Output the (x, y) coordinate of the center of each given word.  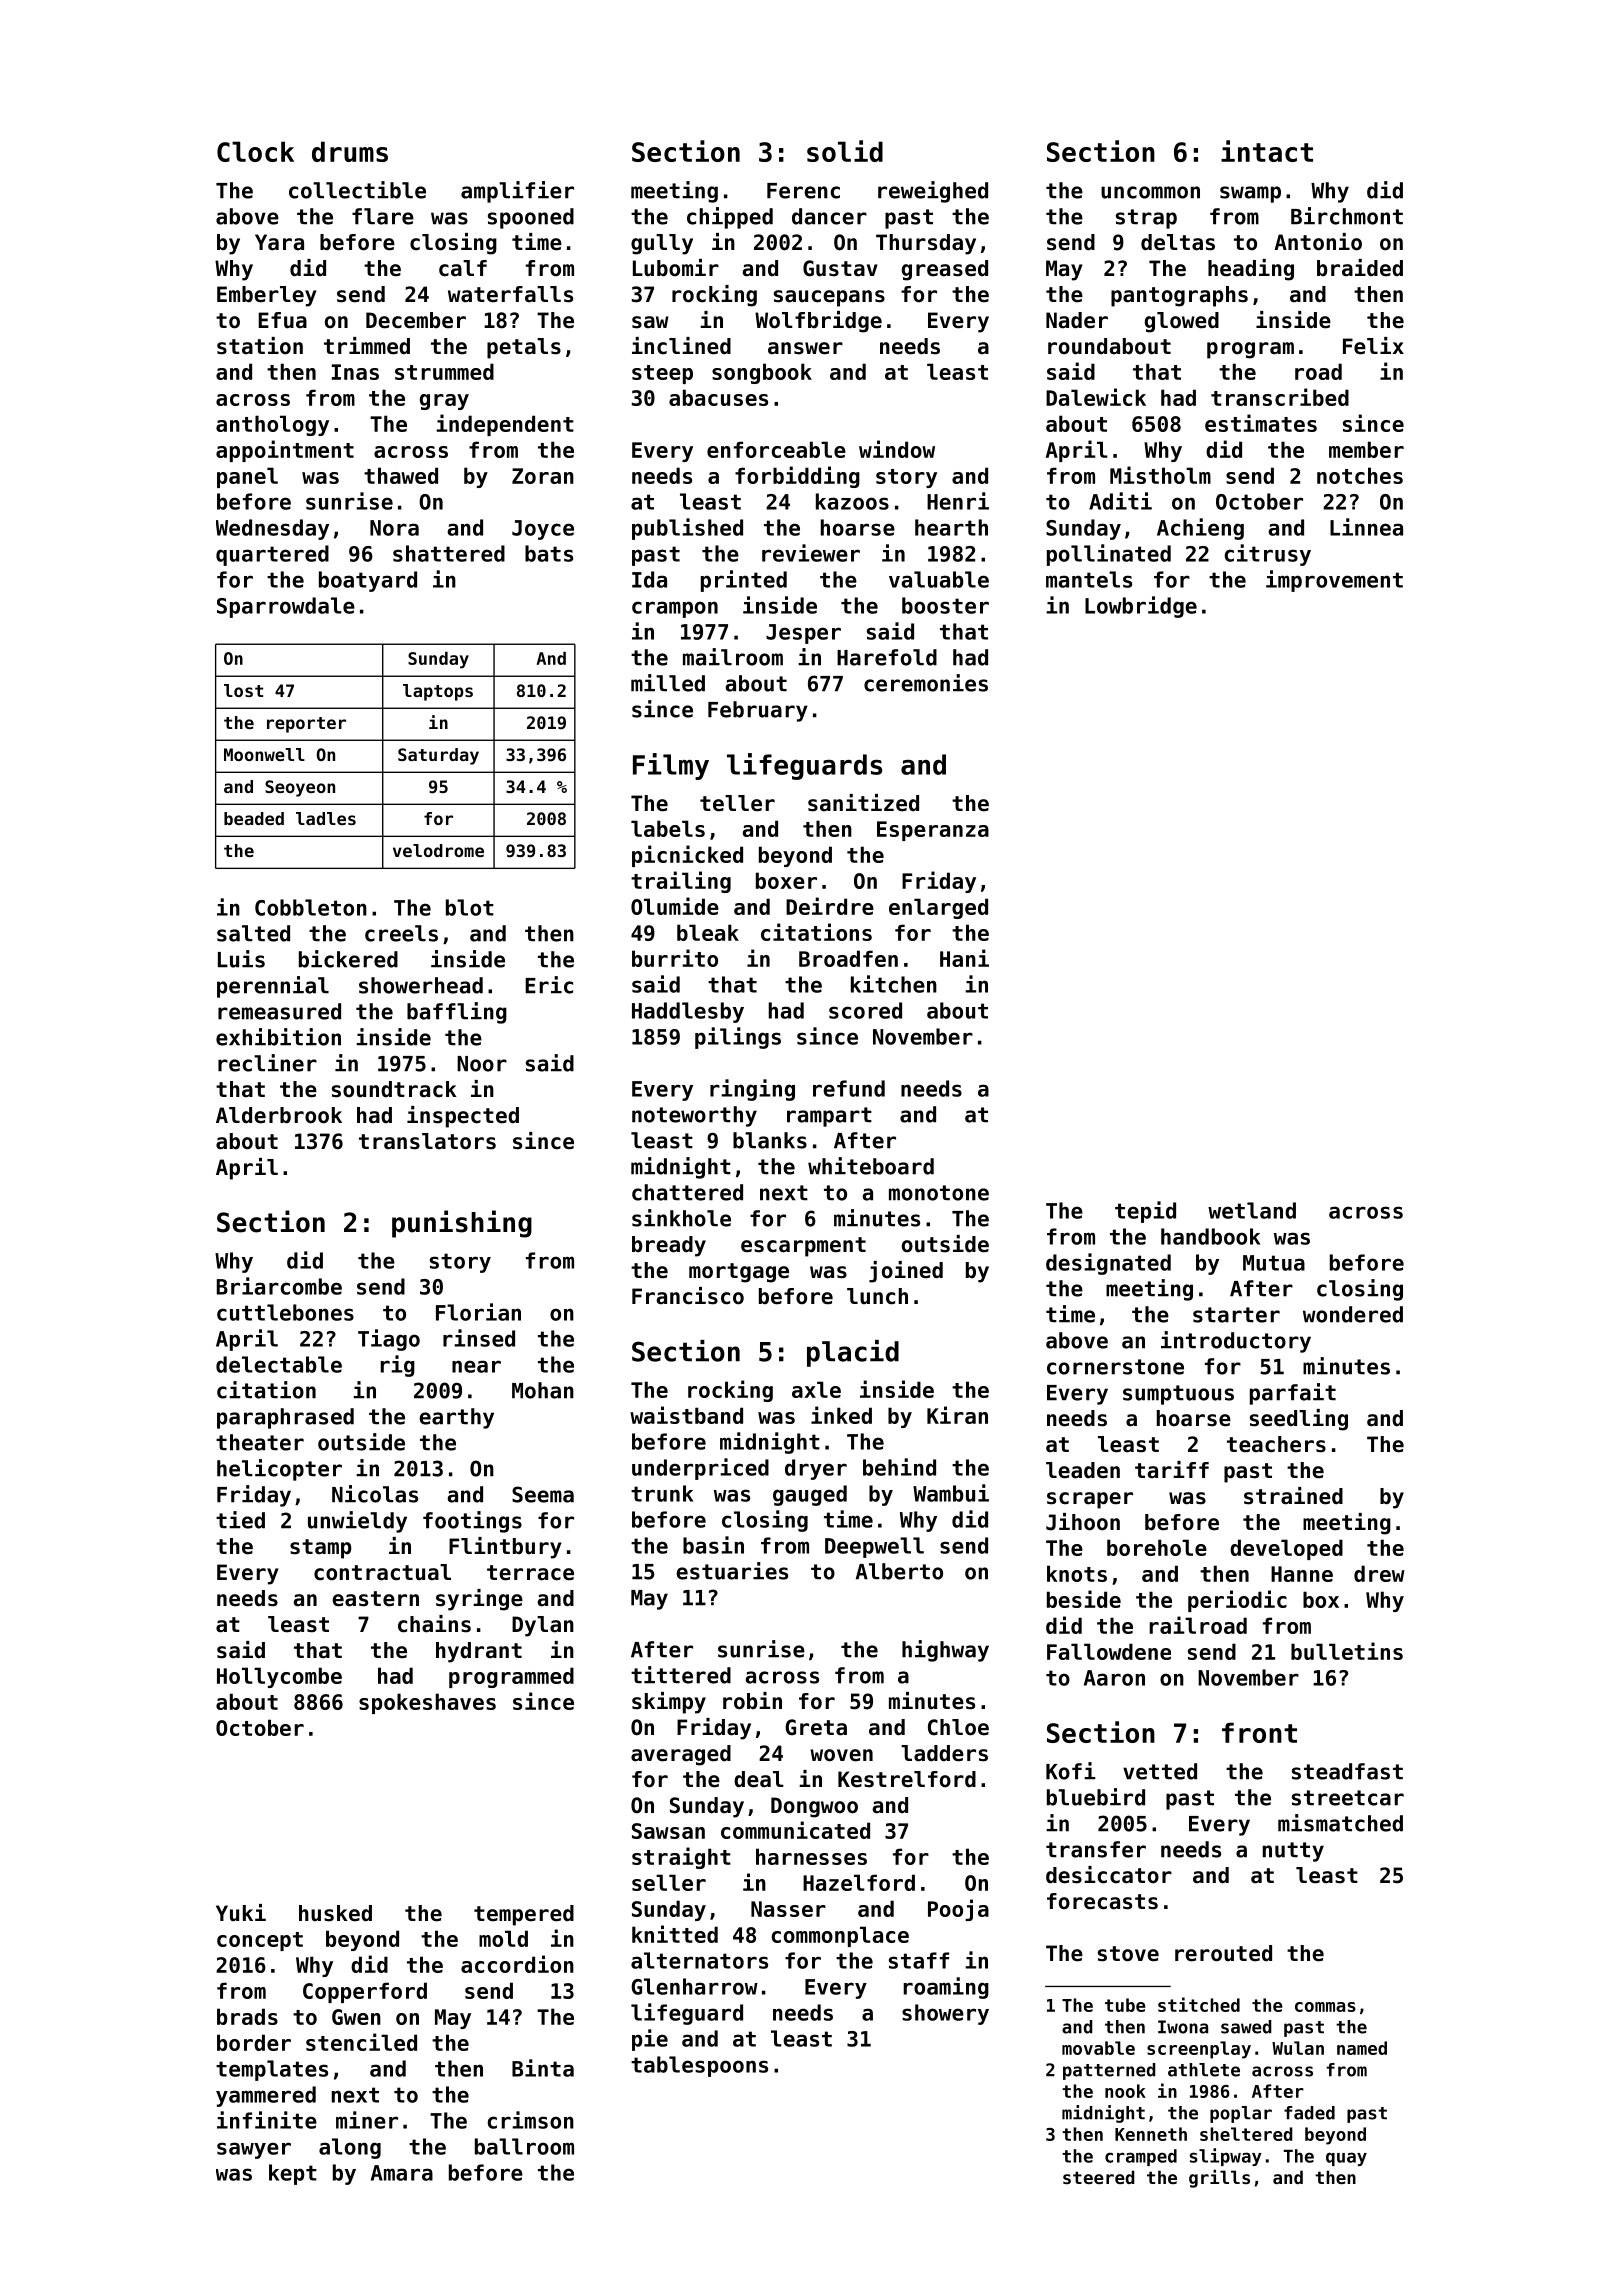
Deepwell (874, 1547)
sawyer (254, 2150)
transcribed (1280, 397)
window (897, 449)
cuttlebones (285, 1312)
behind (899, 1467)
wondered (1353, 1314)
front (1259, 1732)
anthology (272, 425)
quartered (272, 555)
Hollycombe (279, 1677)
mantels (1089, 579)
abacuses (718, 397)
